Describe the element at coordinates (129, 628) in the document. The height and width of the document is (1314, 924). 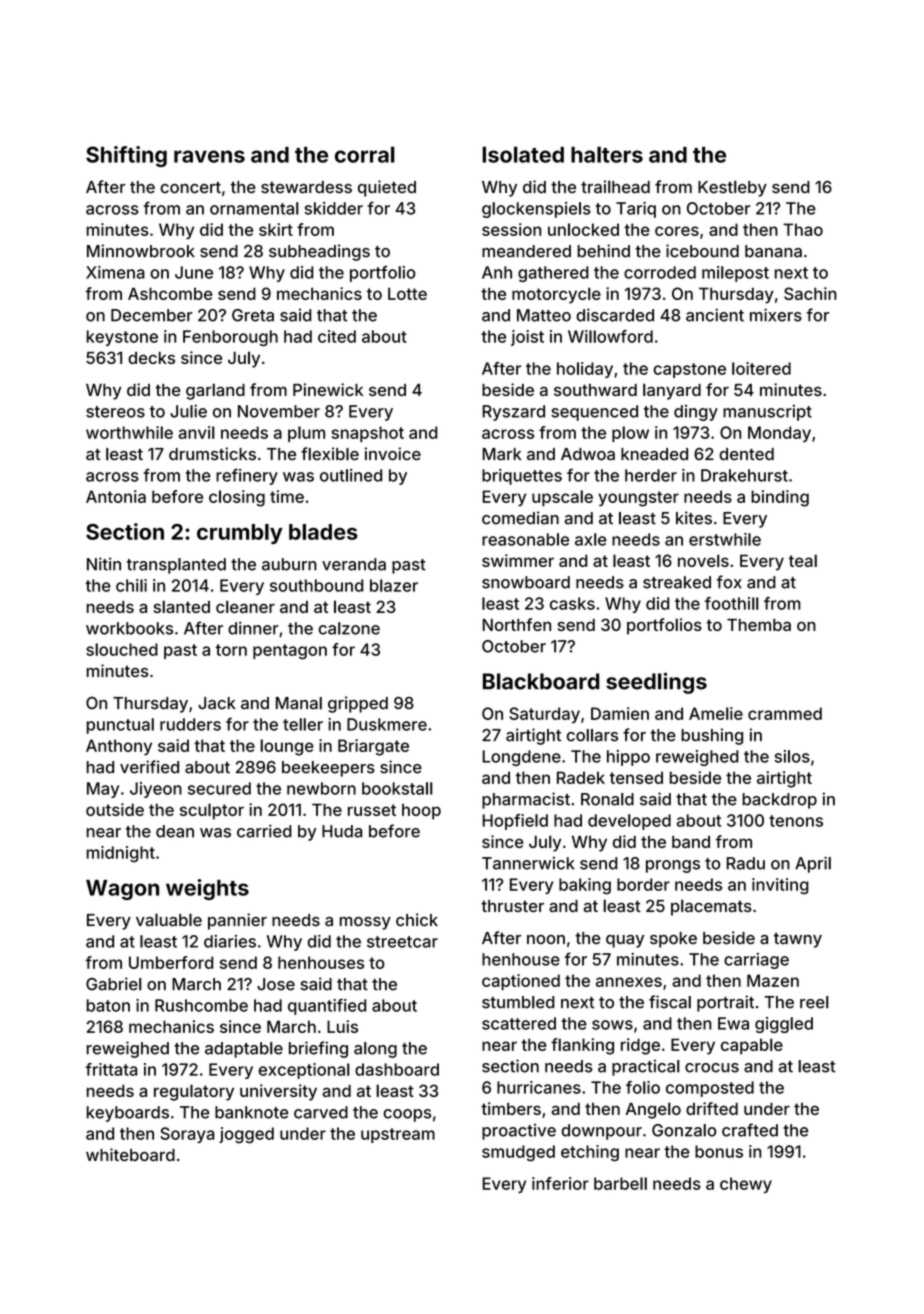
I see `workbooks` at that location.
